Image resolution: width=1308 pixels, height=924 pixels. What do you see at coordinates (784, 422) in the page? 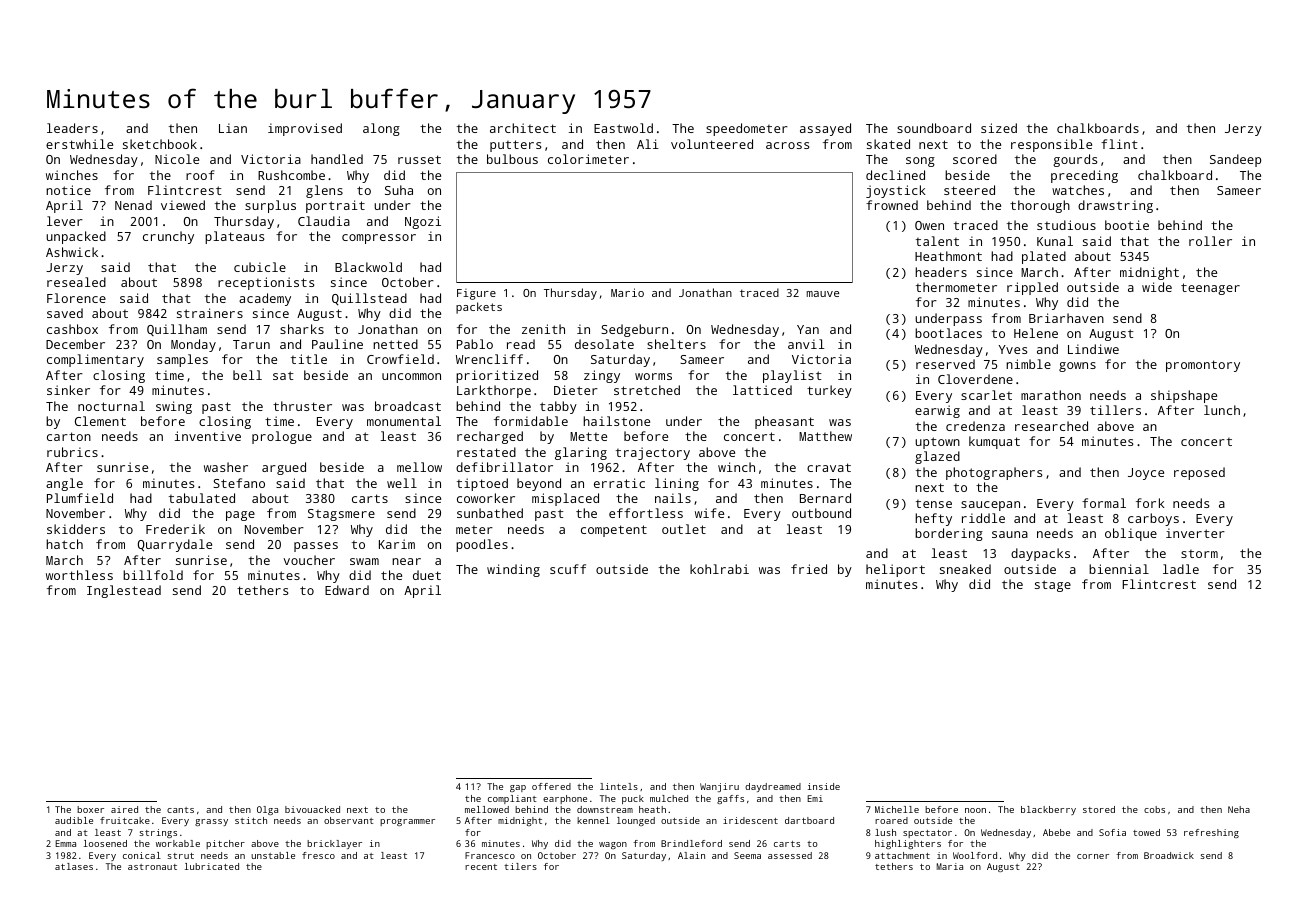
I see `pheasant` at bounding box center [784, 422].
